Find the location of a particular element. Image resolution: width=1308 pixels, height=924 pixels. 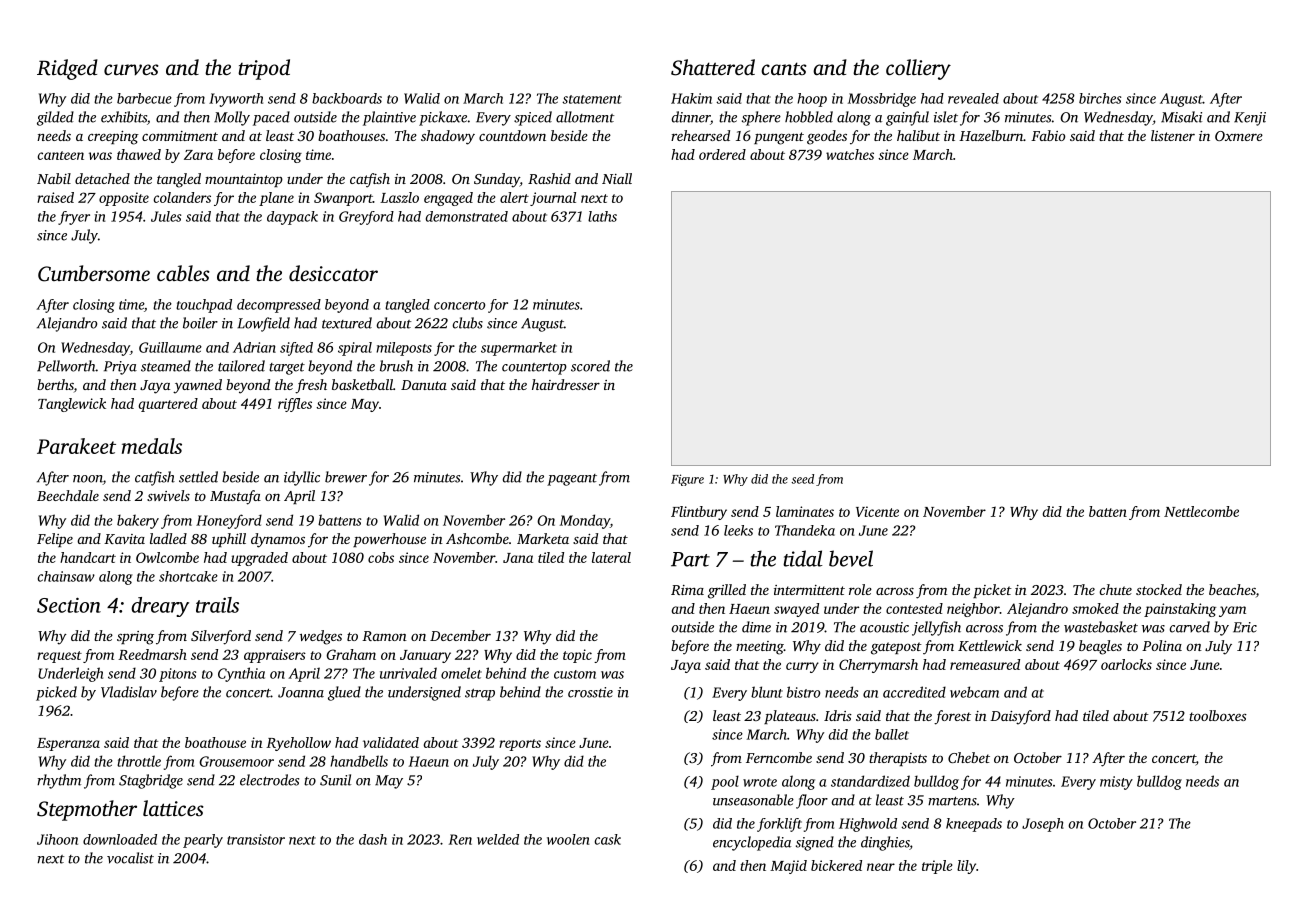

chute is located at coordinates (1115, 589).
